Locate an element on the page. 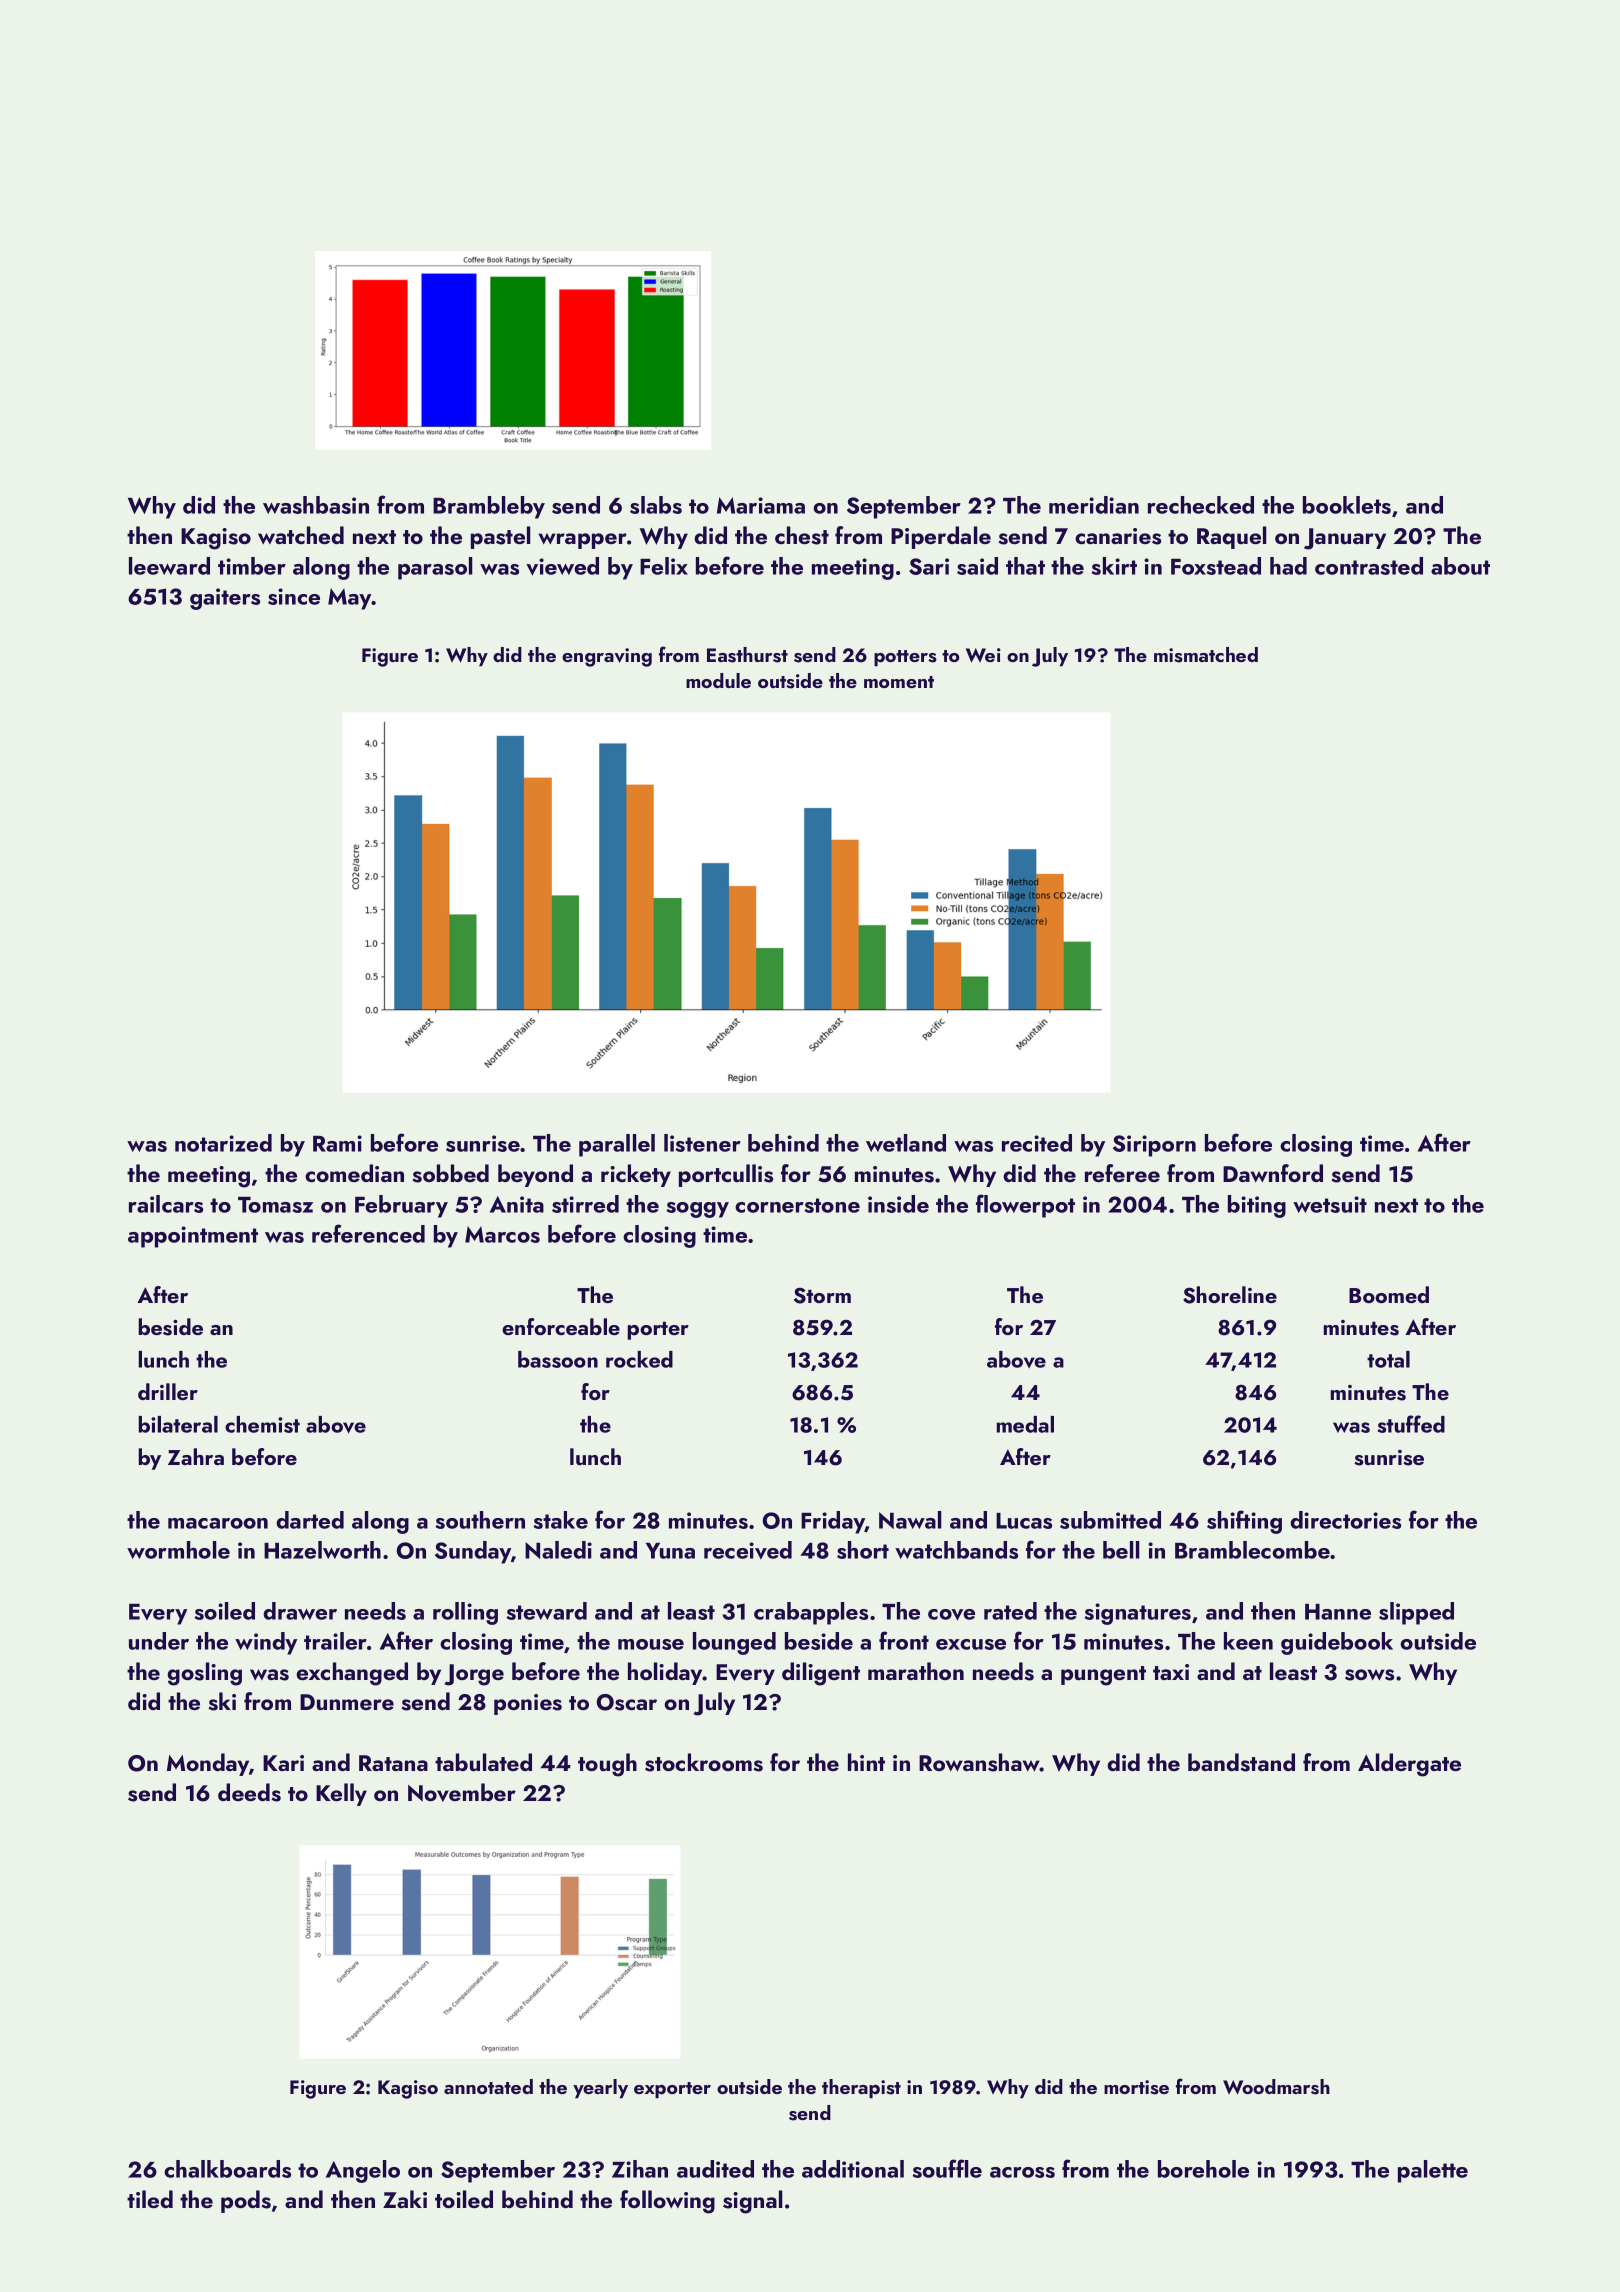  souffle is located at coordinates (947, 2168).
